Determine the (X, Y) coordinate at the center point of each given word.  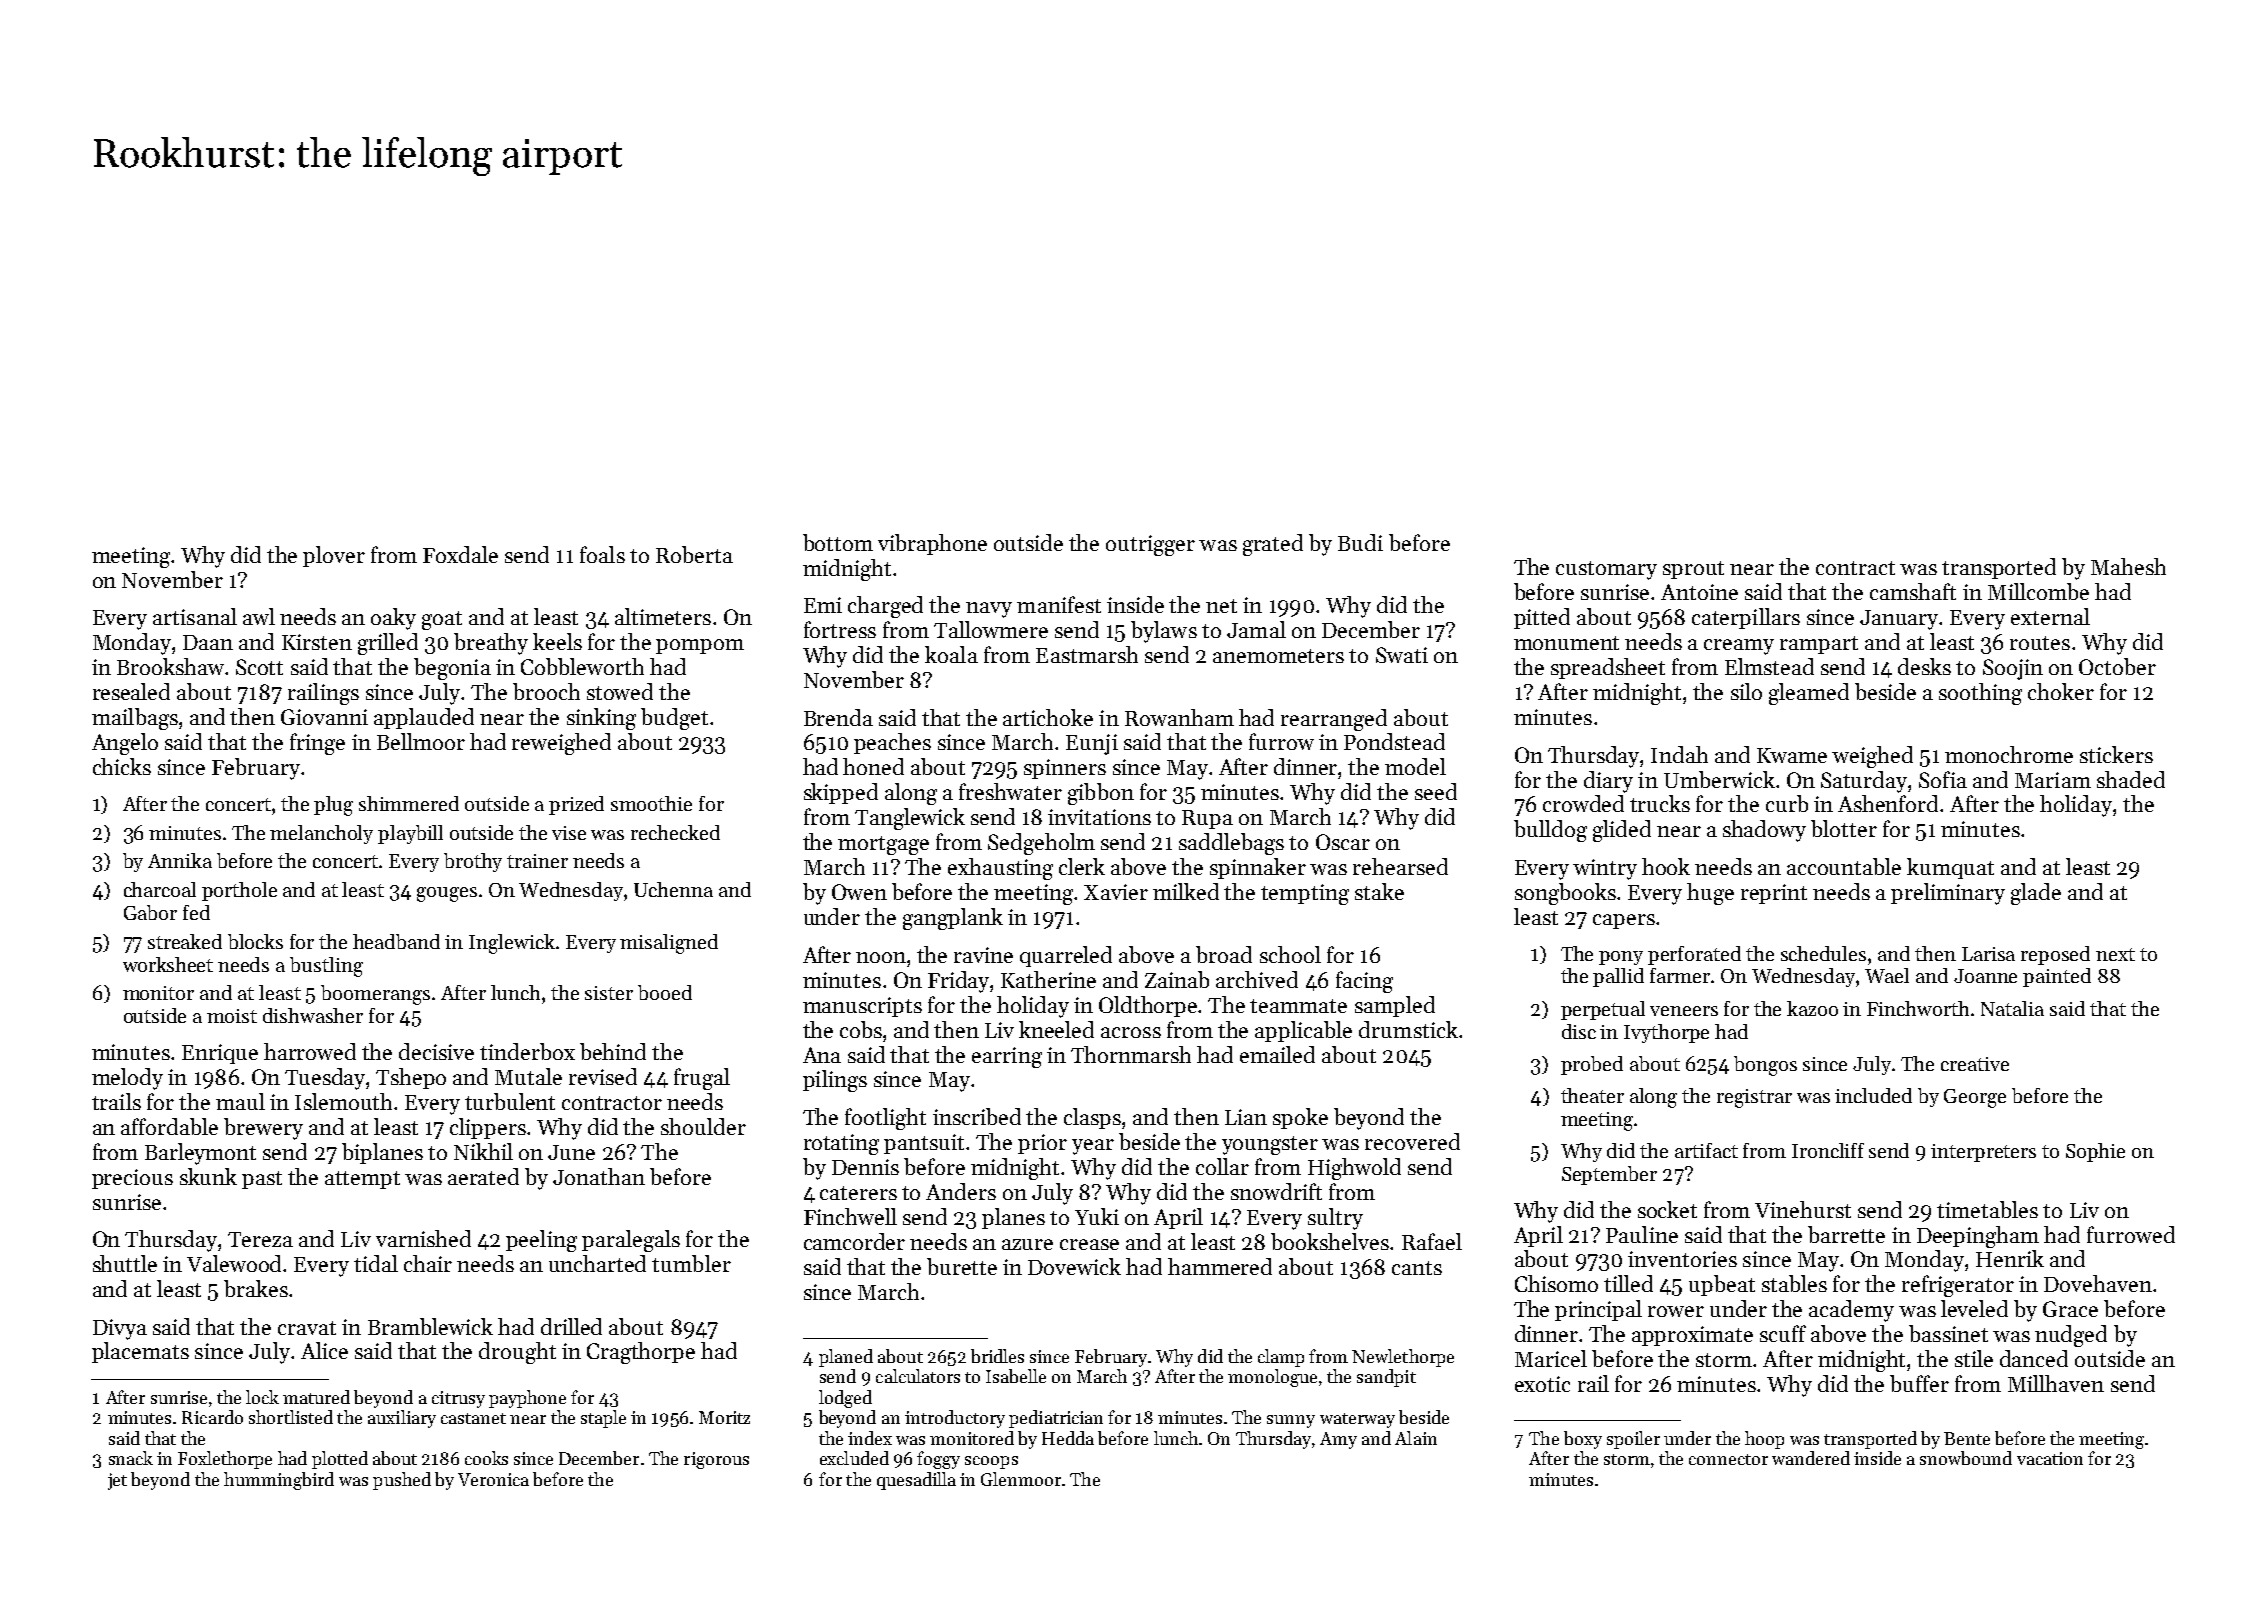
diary (1608, 782)
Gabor (150, 912)
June (571, 1152)
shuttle (125, 1263)
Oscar (1343, 842)
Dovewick (1074, 1266)
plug (333, 806)
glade (2036, 894)
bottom (838, 542)
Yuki (1097, 1216)
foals (602, 554)
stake (1379, 891)
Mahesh (2128, 566)
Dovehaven (2098, 1283)
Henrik (2010, 1258)
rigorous (716, 1460)
